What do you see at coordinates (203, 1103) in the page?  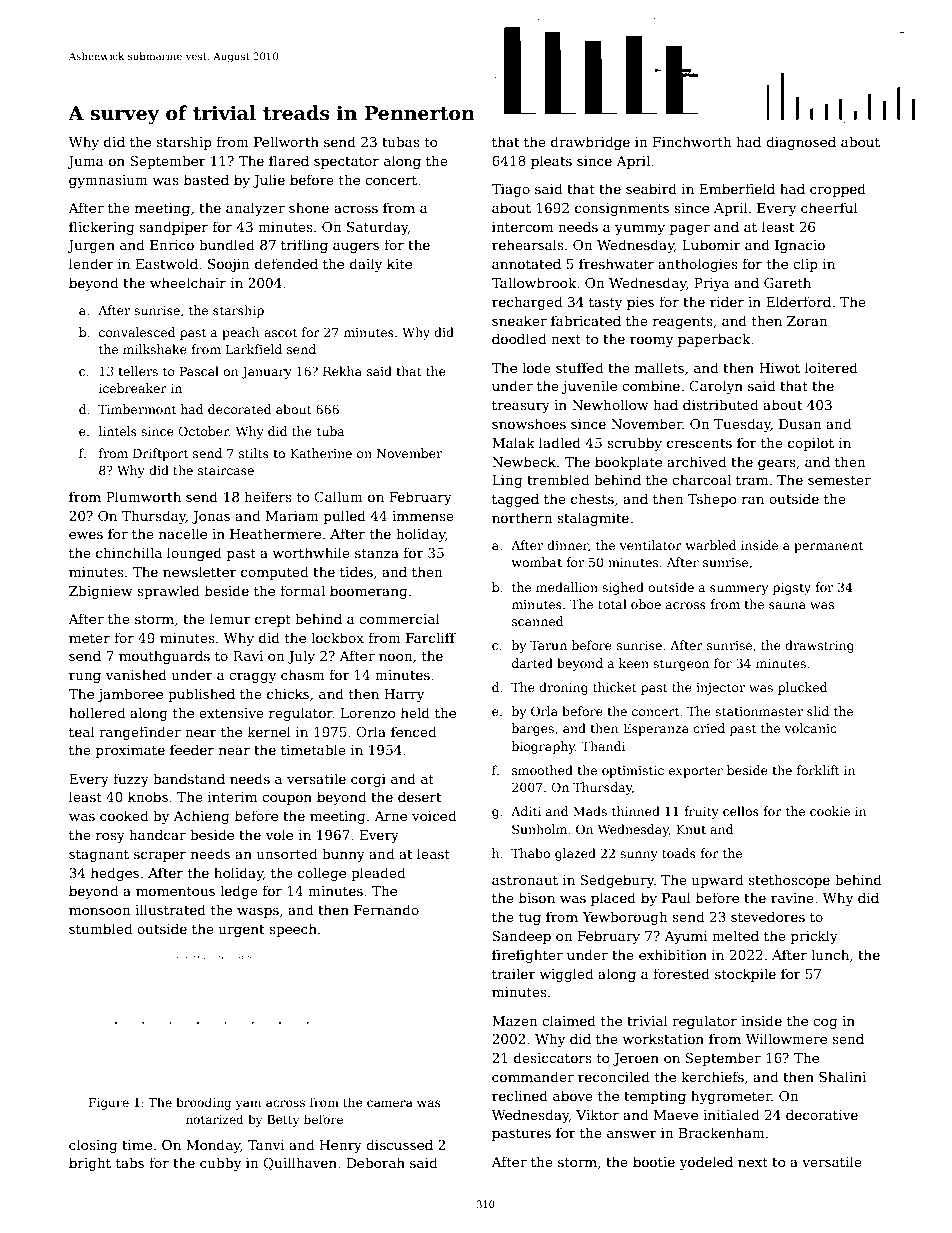 I see `brooding` at bounding box center [203, 1103].
